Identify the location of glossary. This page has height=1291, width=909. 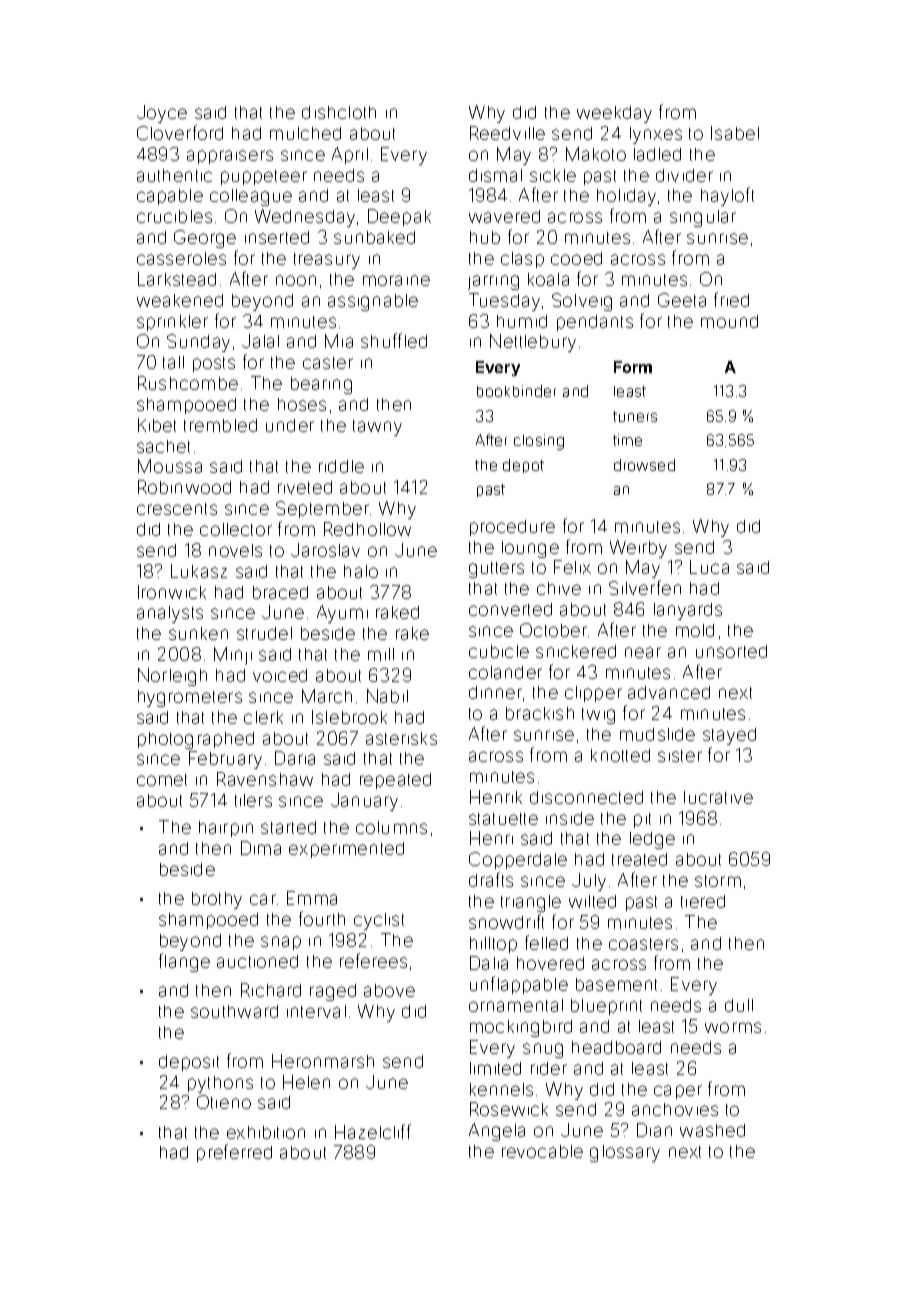
(625, 1153).
